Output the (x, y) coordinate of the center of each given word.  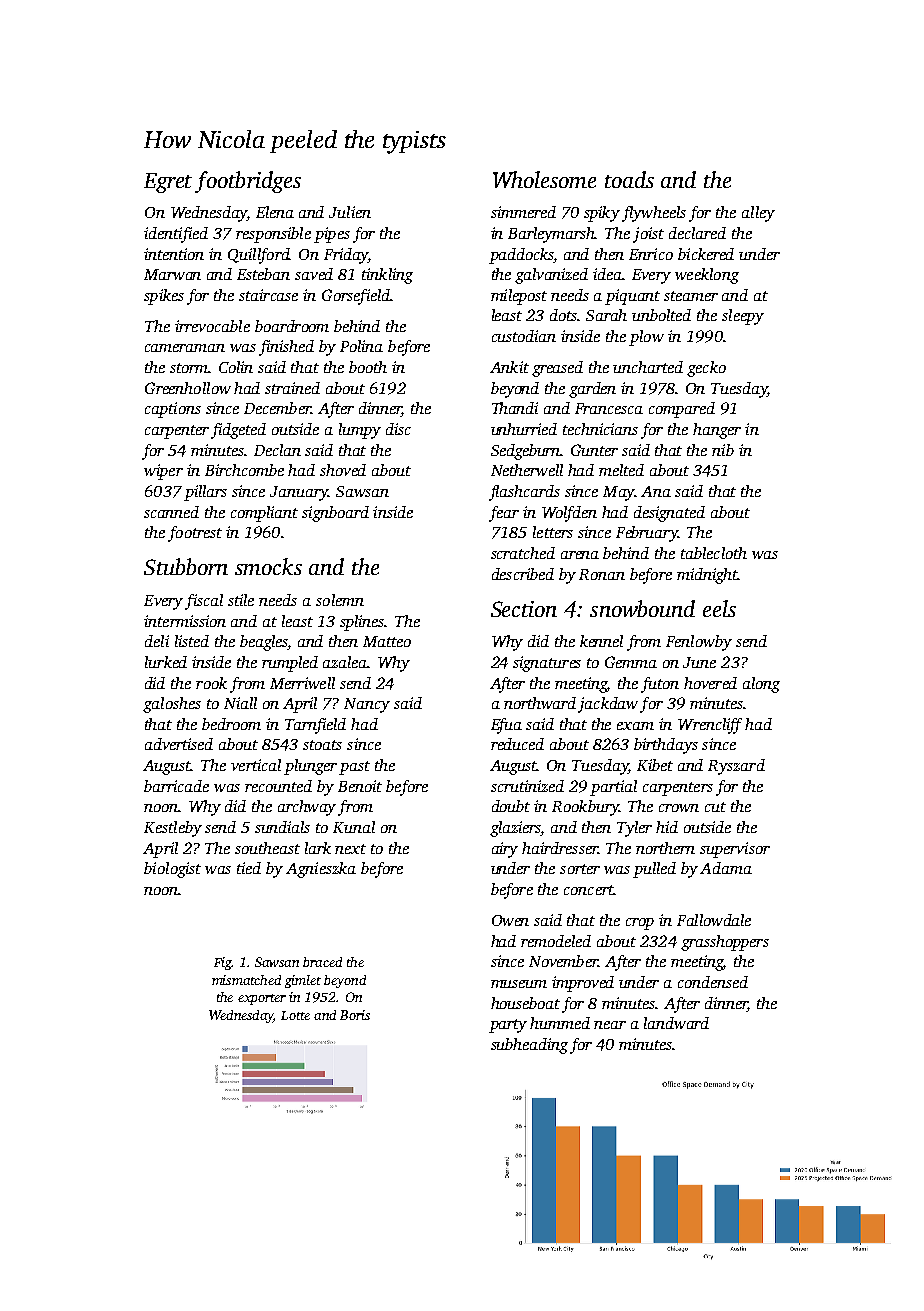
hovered (710, 683)
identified (176, 235)
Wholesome (544, 179)
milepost (519, 297)
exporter (262, 999)
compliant (264, 514)
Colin (236, 367)
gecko (706, 369)
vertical (256, 765)
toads (629, 179)
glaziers (515, 829)
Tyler (634, 829)
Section (524, 609)
